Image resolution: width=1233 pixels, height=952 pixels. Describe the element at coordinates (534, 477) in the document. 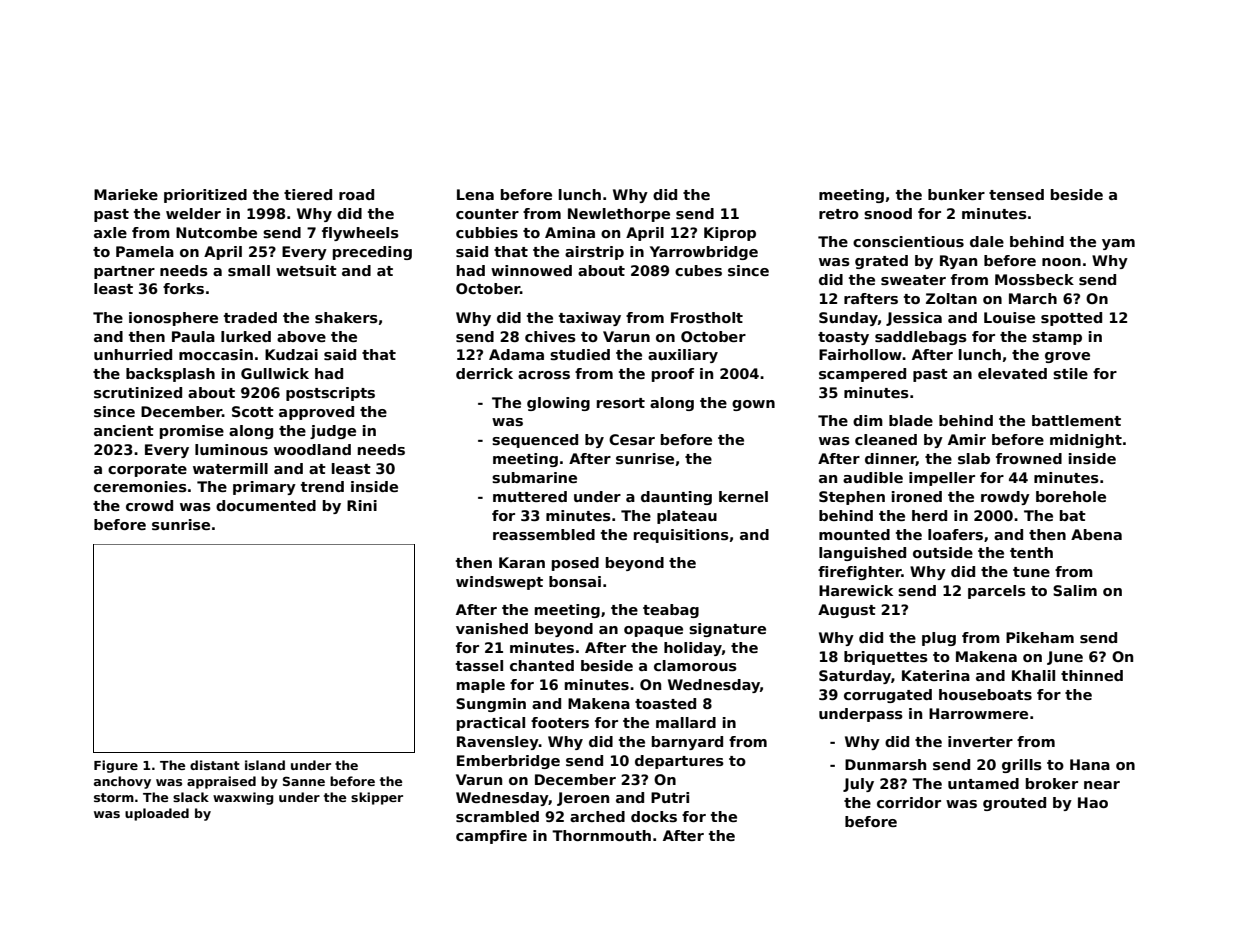

I see `submarine` at that location.
